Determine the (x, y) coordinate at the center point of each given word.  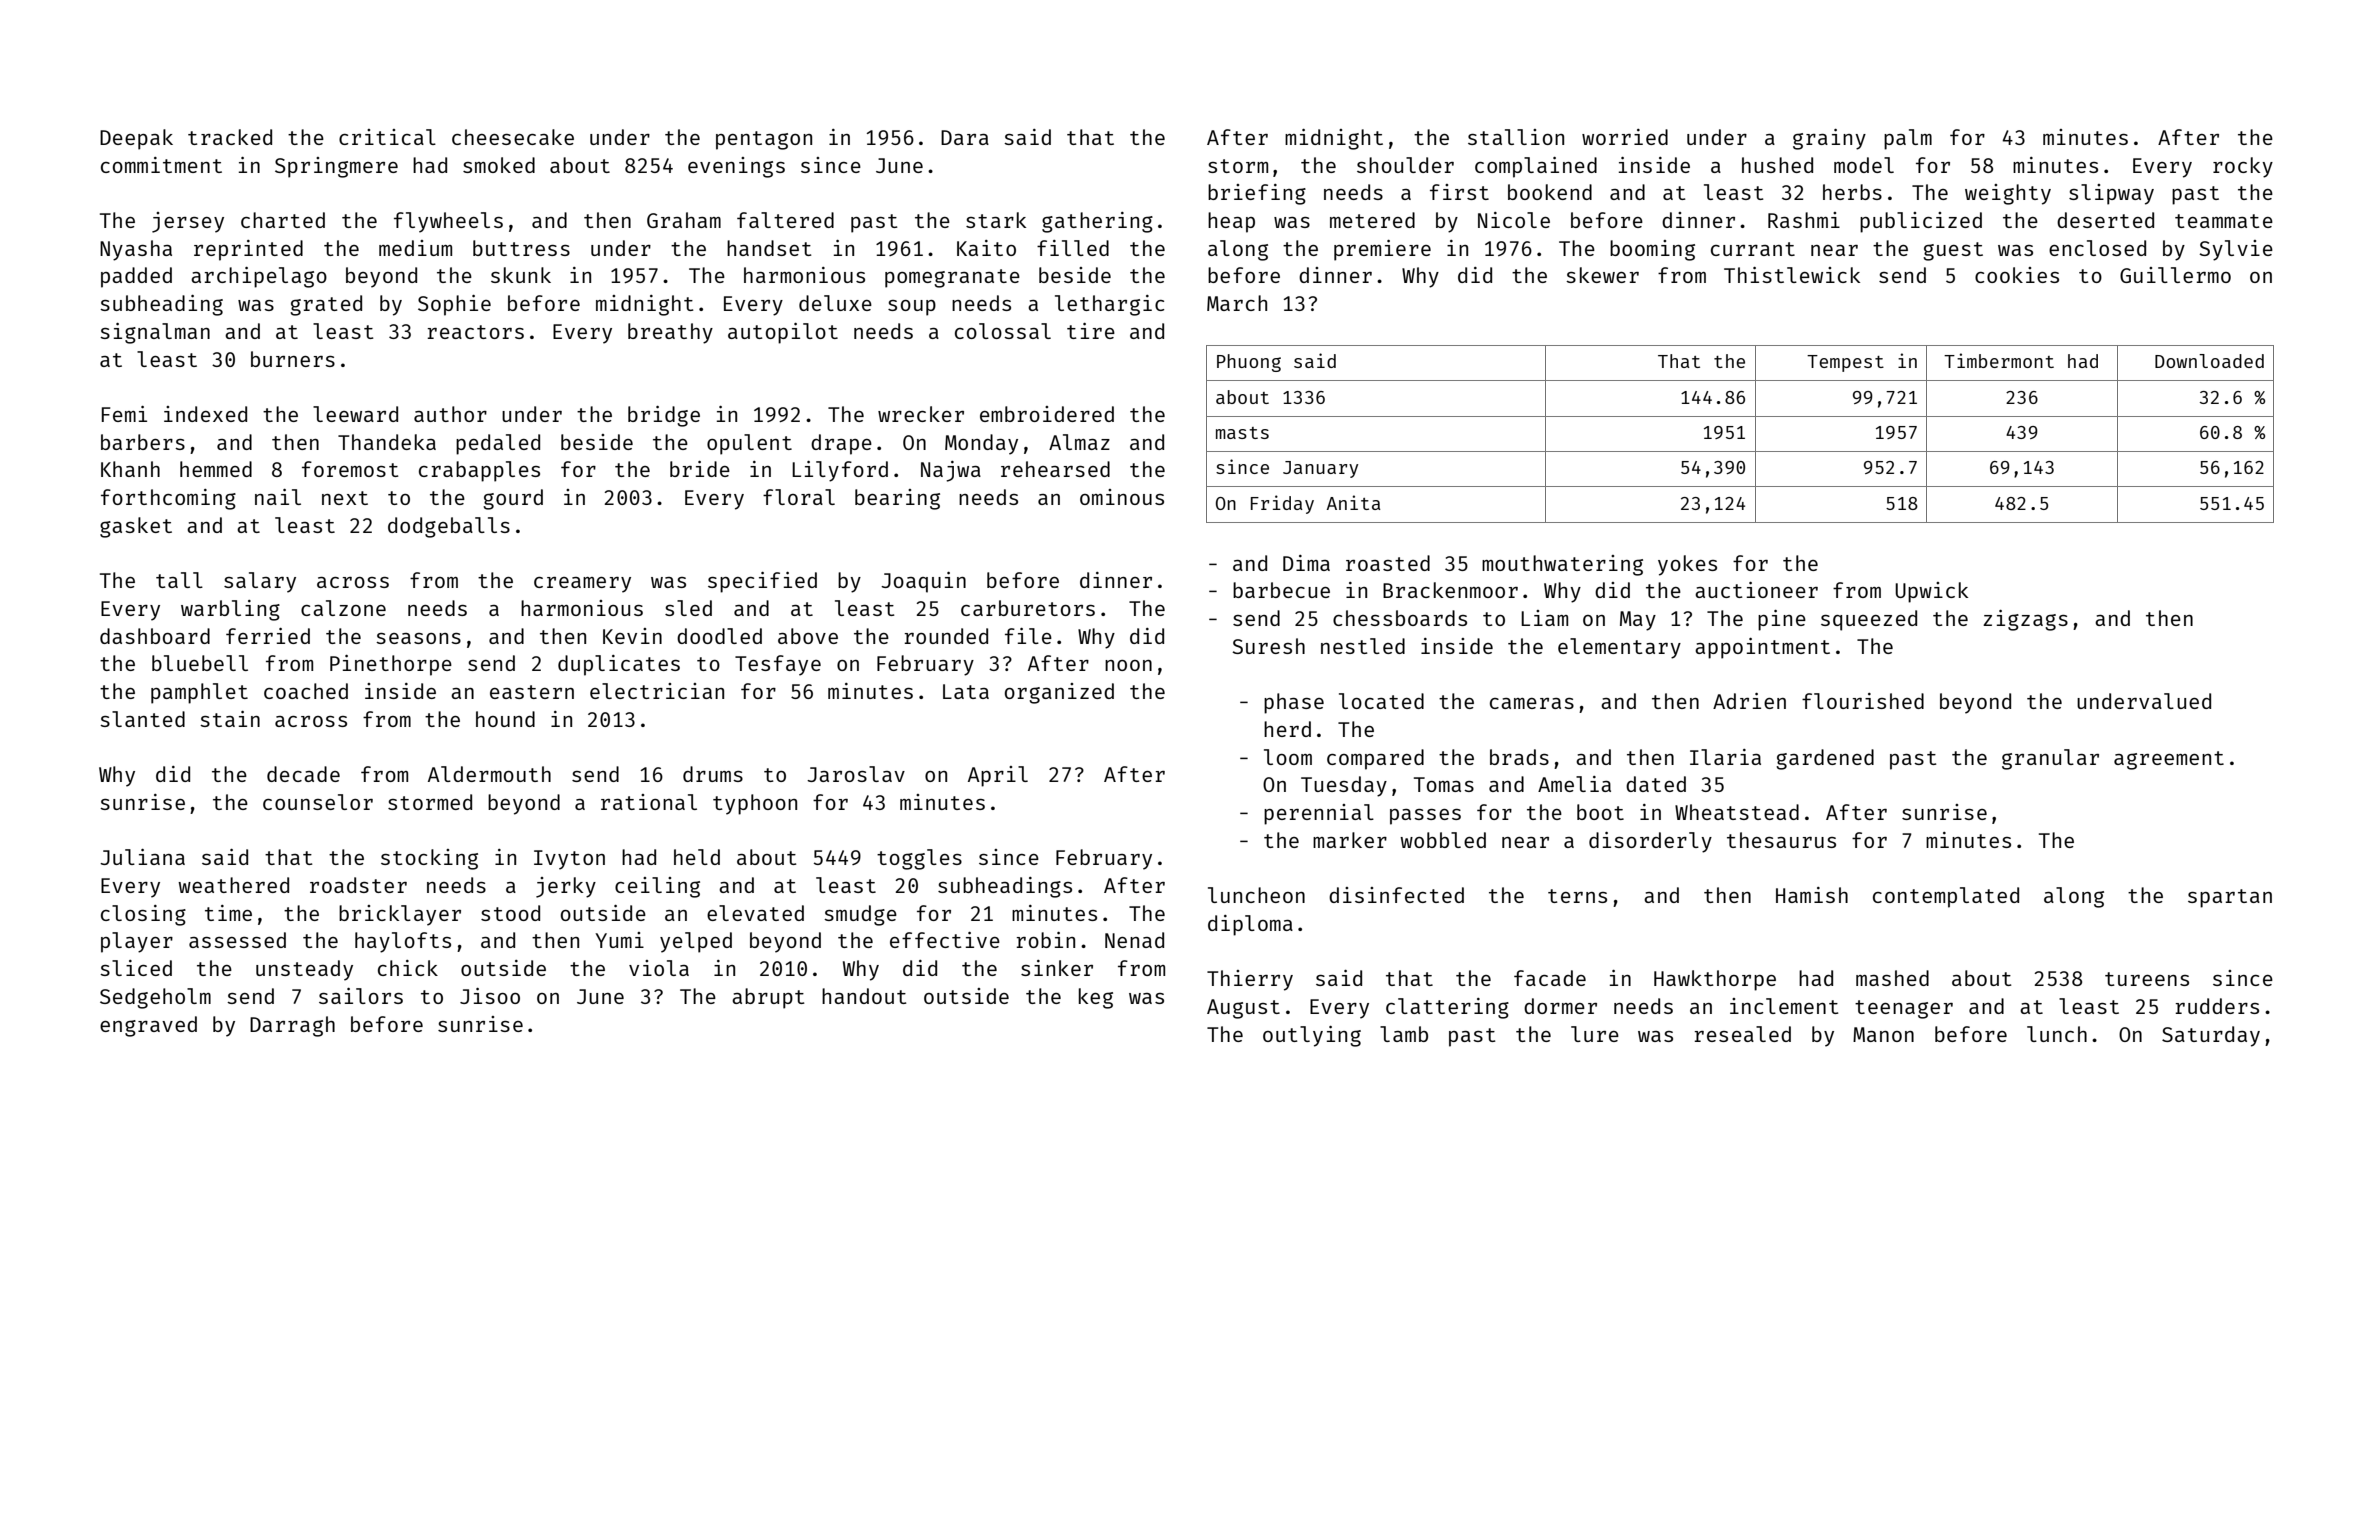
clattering (1447, 1008)
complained (1536, 167)
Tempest (1845, 363)
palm (1908, 139)
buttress (521, 248)
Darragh (292, 1026)
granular (2050, 759)
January (1320, 469)
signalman (155, 333)
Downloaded (2209, 361)
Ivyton (569, 860)
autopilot (783, 333)
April (998, 776)
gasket (136, 527)
